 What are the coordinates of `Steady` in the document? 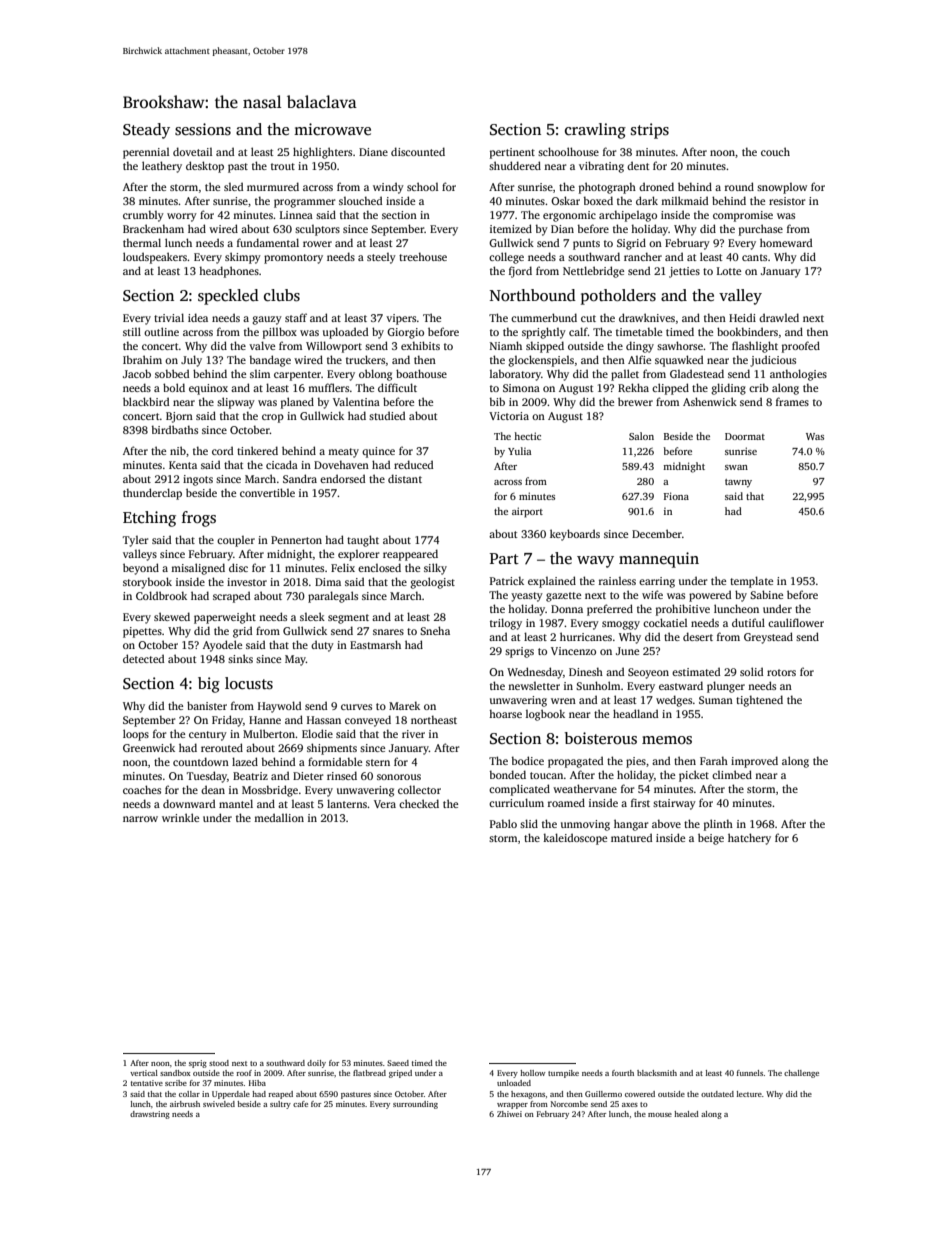 It's located at (146, 131).
